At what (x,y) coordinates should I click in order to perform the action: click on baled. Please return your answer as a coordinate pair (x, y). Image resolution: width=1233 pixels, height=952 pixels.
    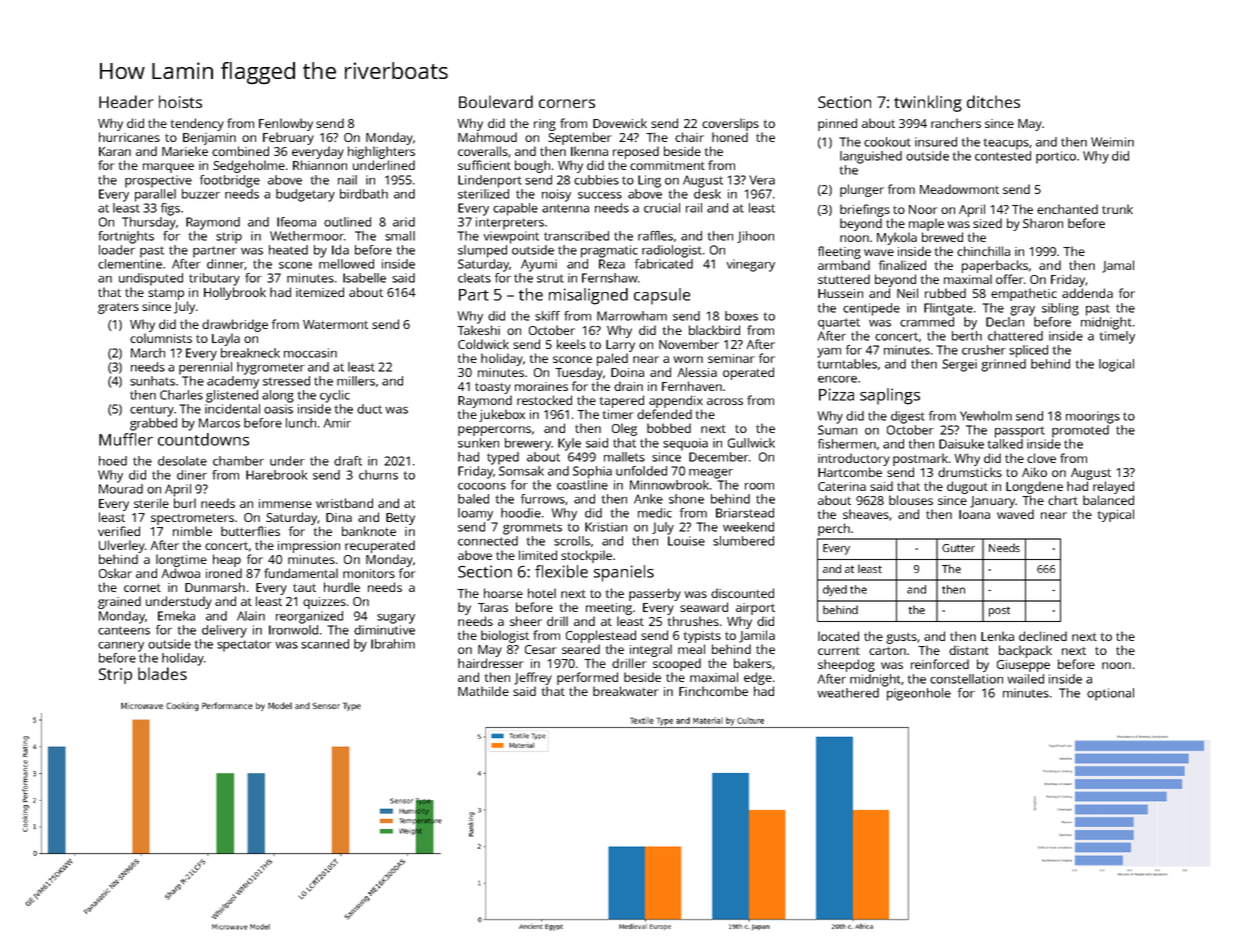
    Looking at the image, I should click on (473, 499).
